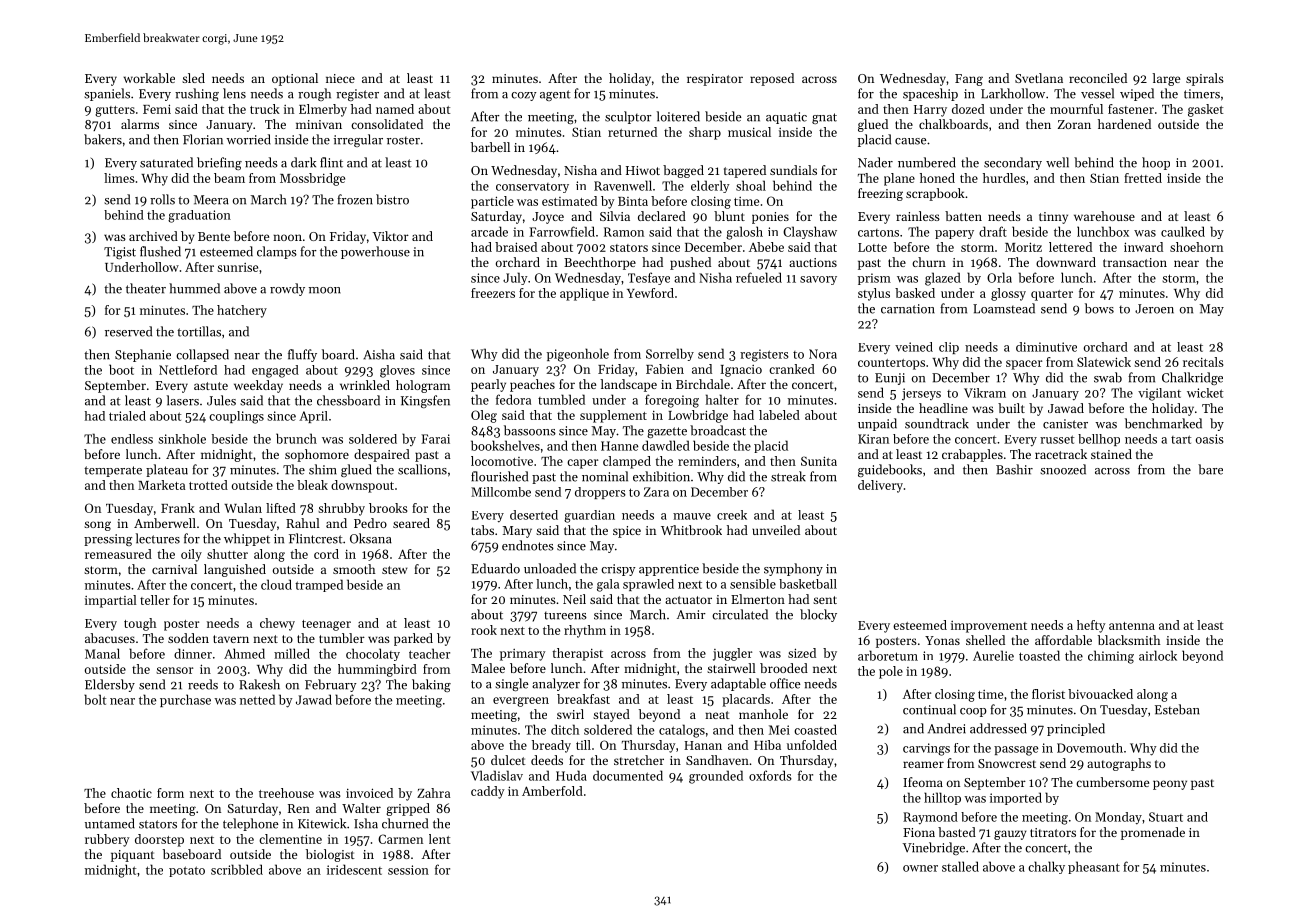 Image resolution: width=1308 pixels, height=924 pixels. I want to click on Fang, so click(969, 80).
